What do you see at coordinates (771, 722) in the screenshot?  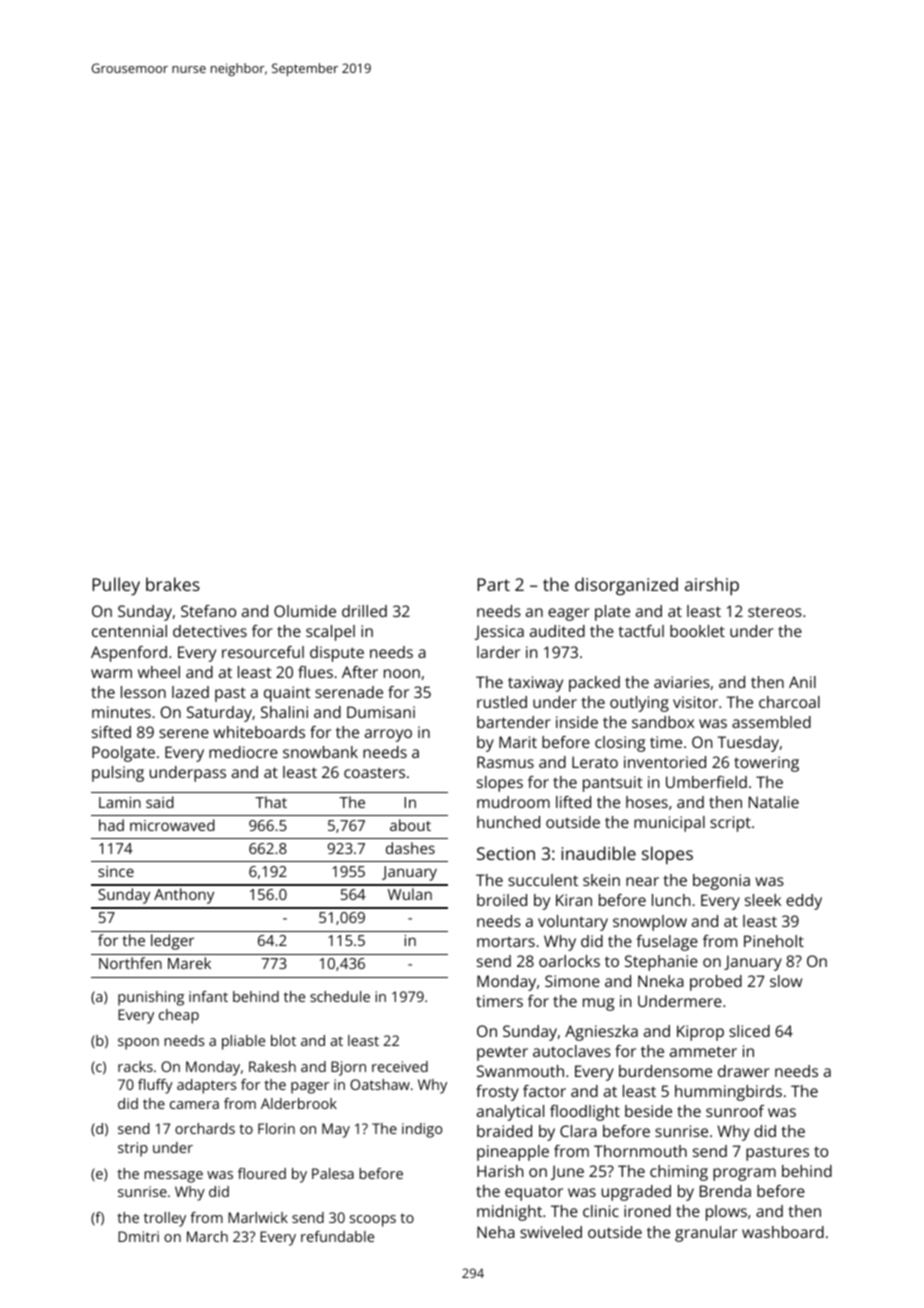 I see `assembled` at bounding box center [771, 722].
